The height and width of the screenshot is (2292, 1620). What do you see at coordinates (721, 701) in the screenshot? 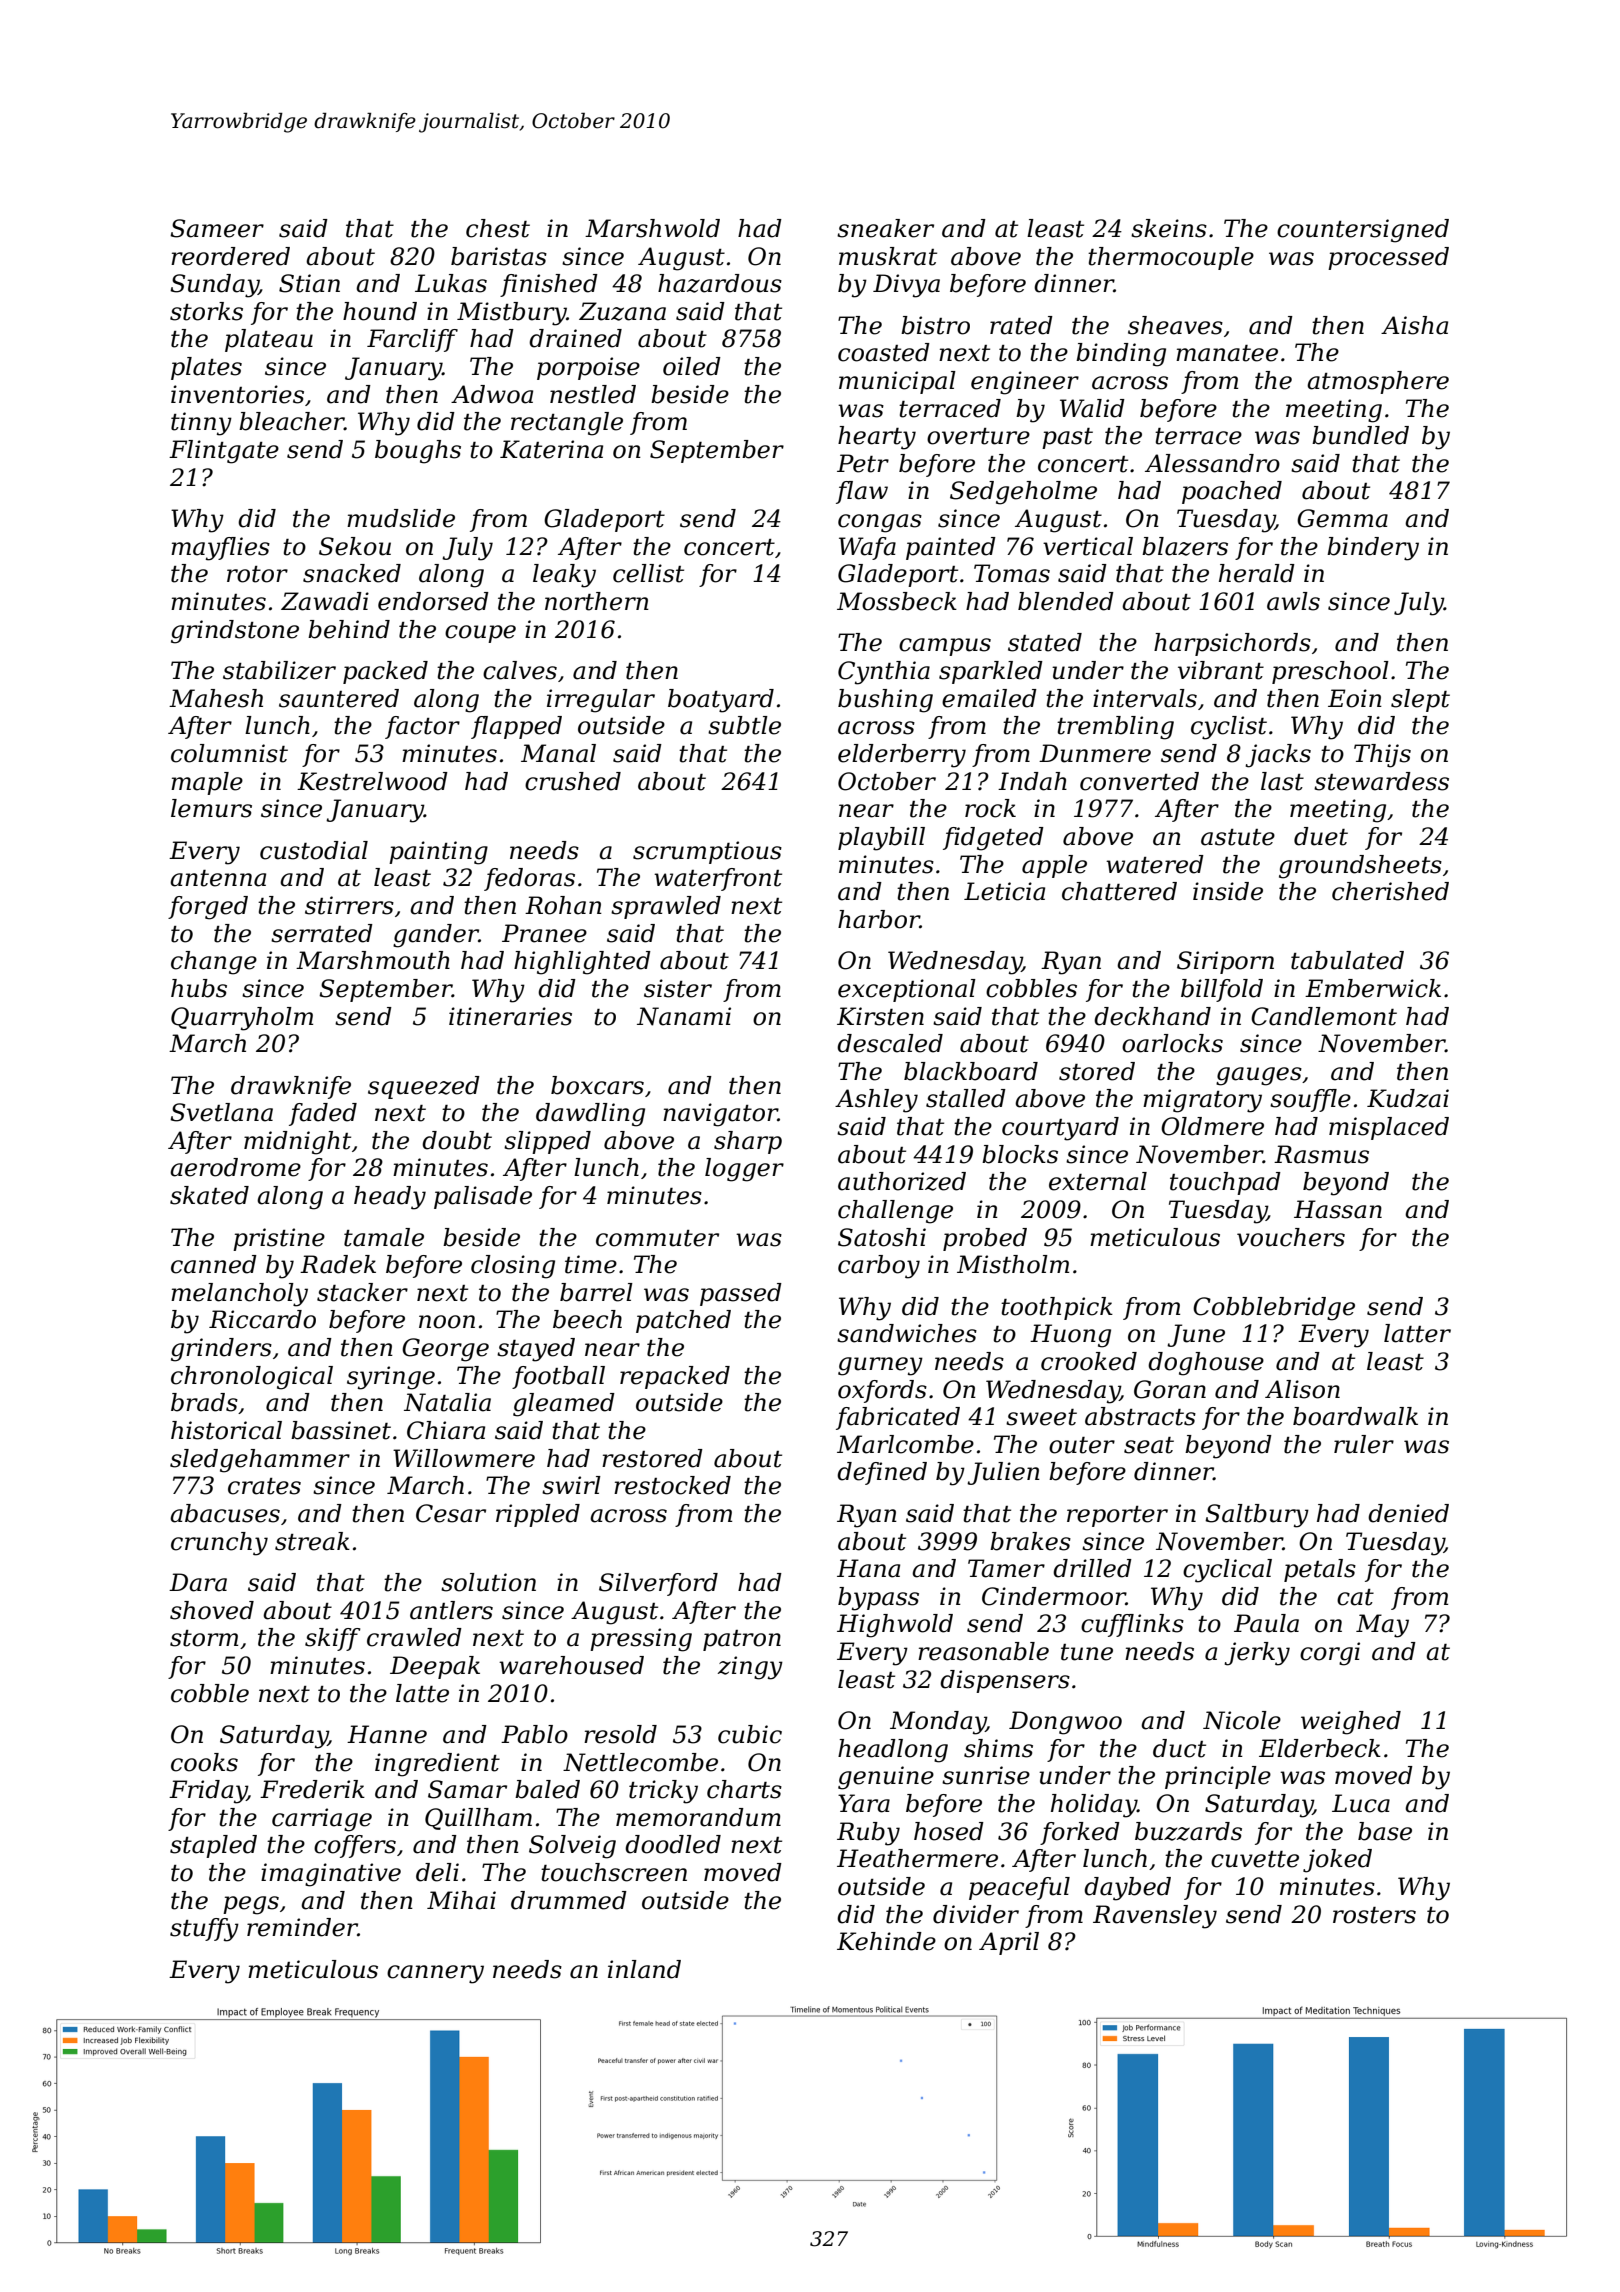
I see `boatyard` at bounding box center [721, 701].
